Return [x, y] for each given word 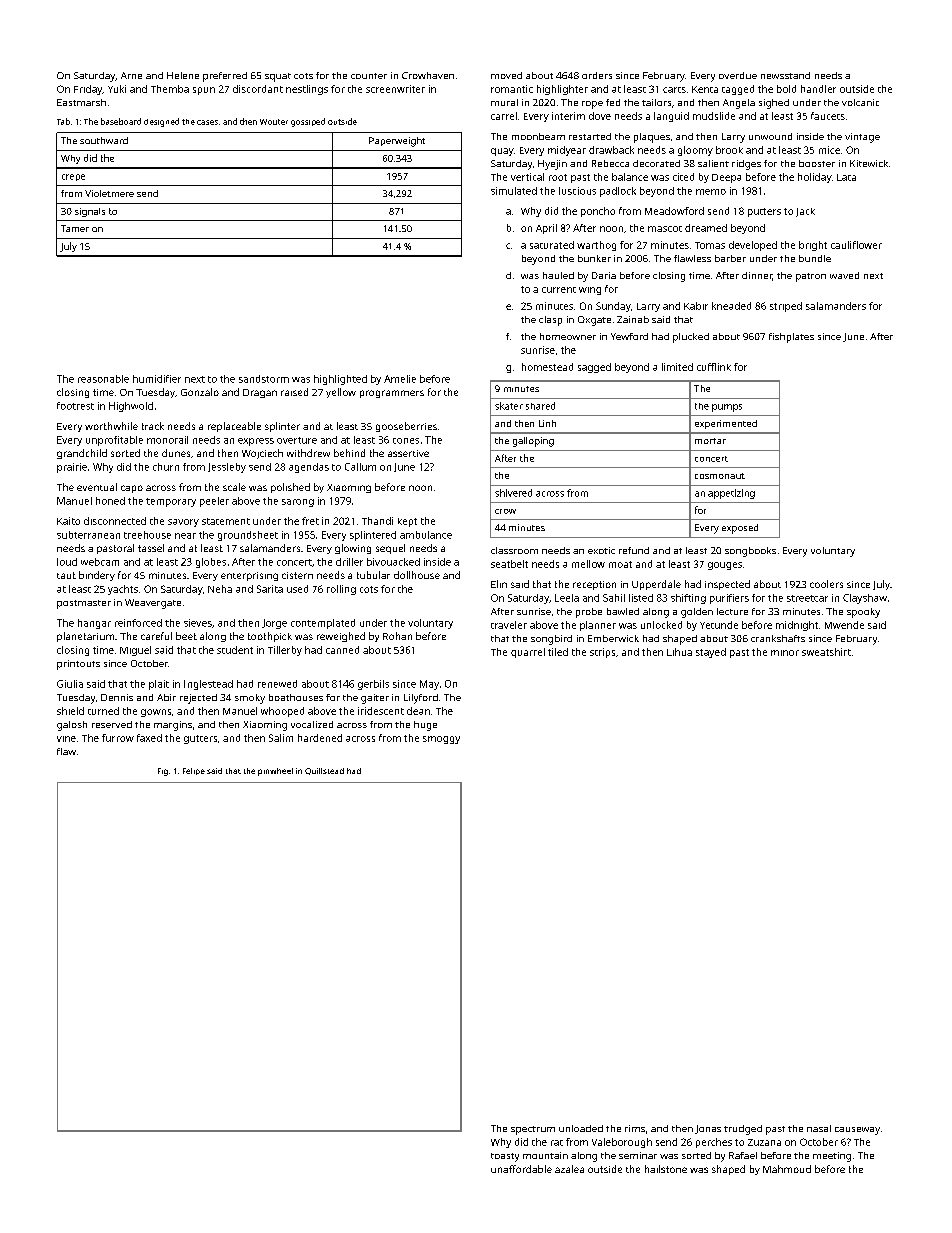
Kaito [68, 521]
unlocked [661, 625]
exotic [601, 550]
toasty [505, 1157]
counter [369, 76]
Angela [739, 104]
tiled [558, 652]
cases [207, 122]
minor [785, 653]
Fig [163, 772]
